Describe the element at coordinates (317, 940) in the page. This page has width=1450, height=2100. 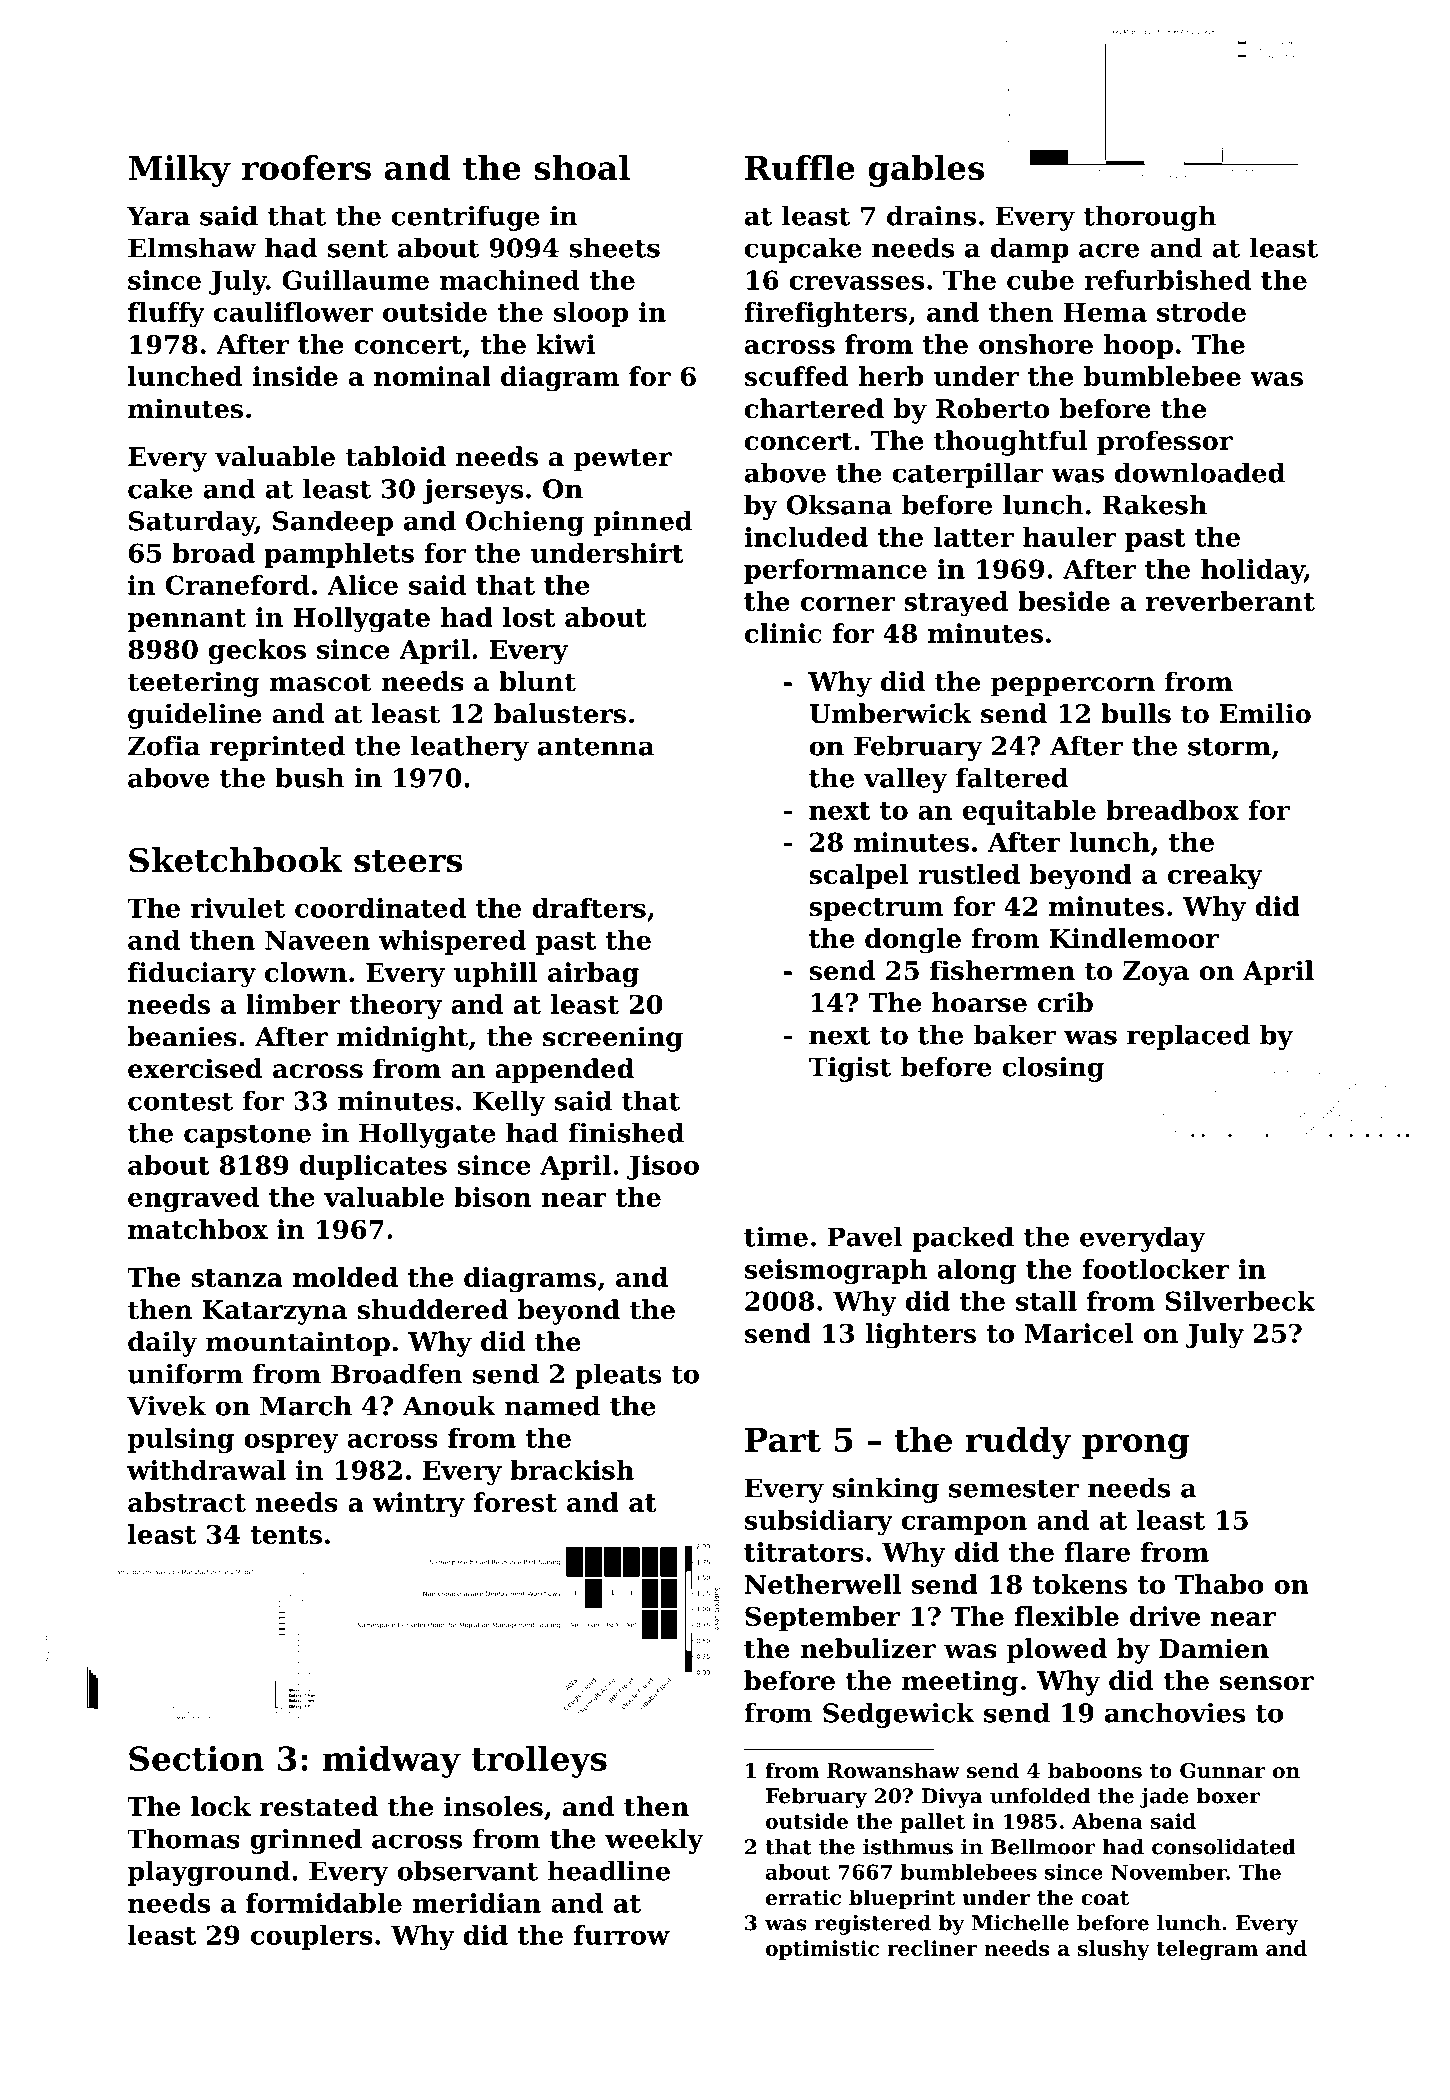
I see `Naveen` at that location.
